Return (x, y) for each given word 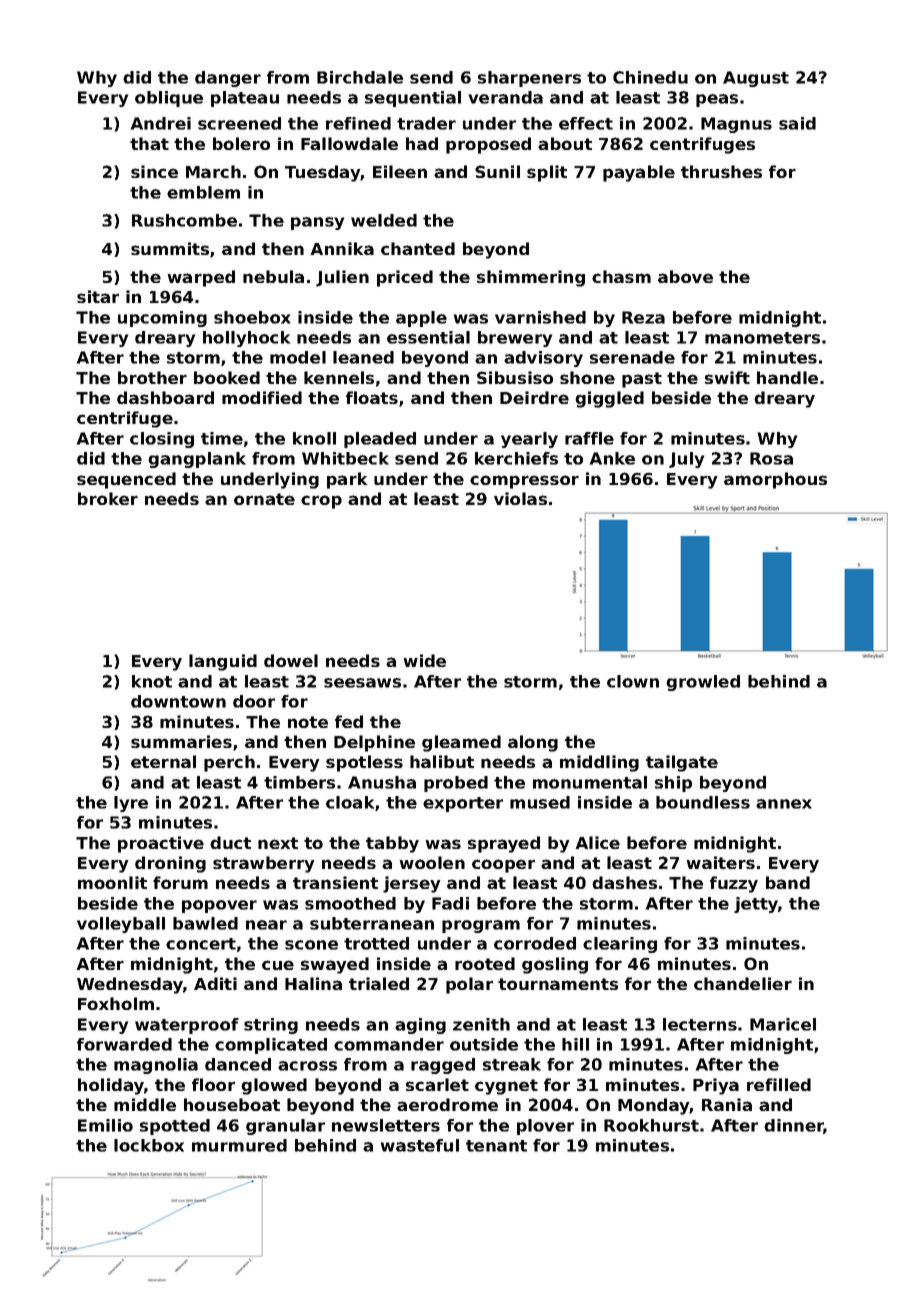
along (533, 743)
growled (703, 683)
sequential (413, 99)
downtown (178, 701)
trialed (379, 983)
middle (145, 1104)
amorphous (775, 480)
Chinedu (650, 77)
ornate (264, 499)
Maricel (783, 1024)
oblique (169, 99)
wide (424, 660)
